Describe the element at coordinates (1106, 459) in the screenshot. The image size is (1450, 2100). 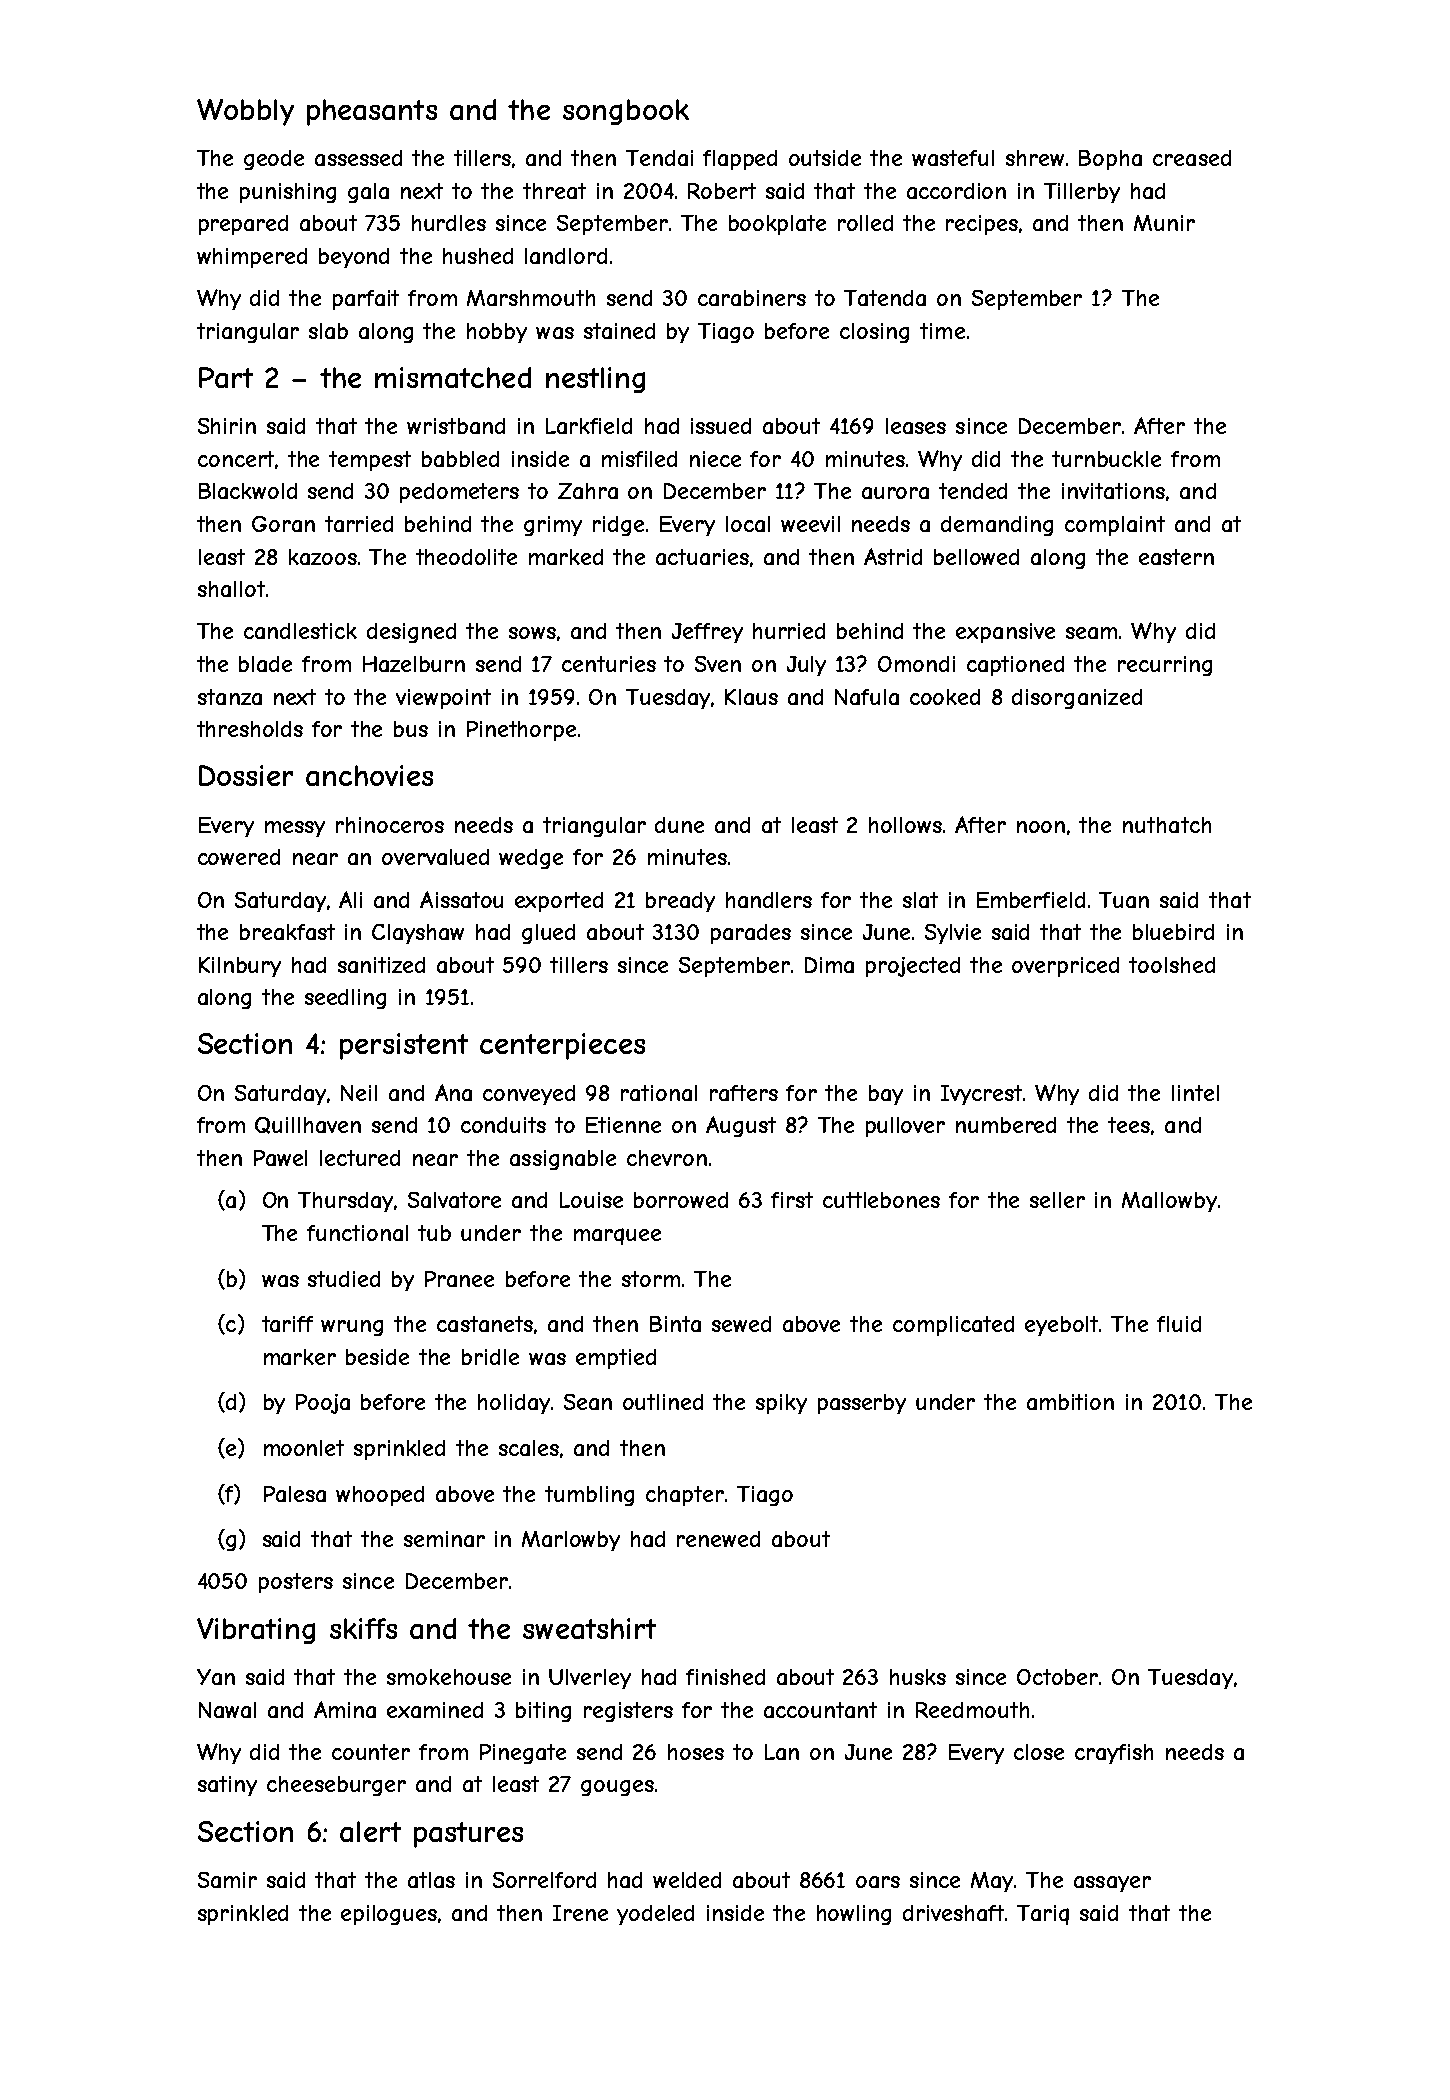
I see `turnbuckle` at that location.
